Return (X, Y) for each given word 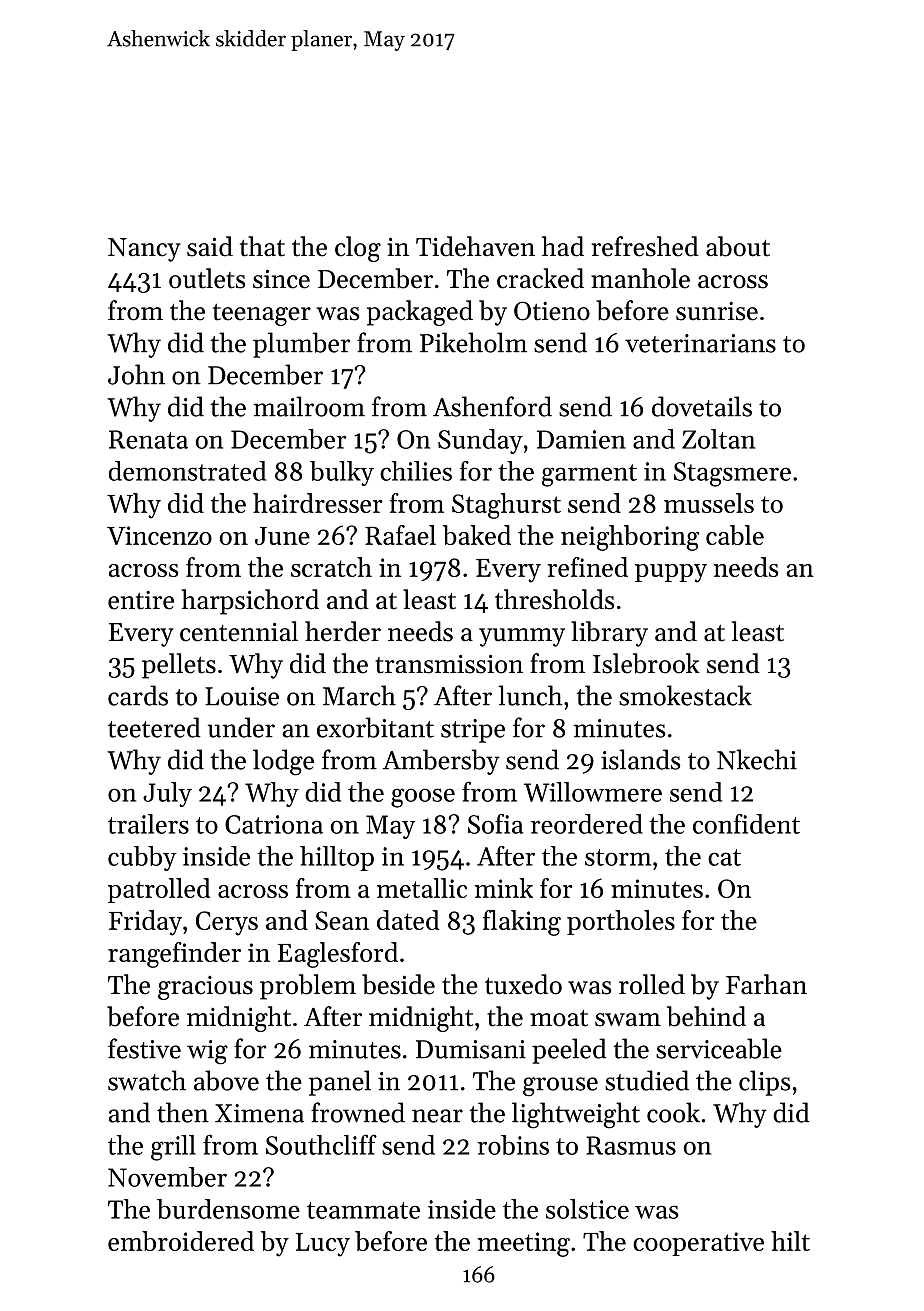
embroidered (181, 1241)
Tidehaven (475, 246)
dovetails (702, 406)
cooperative (698, 1244)
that (262, 246)
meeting (524, 1244)
